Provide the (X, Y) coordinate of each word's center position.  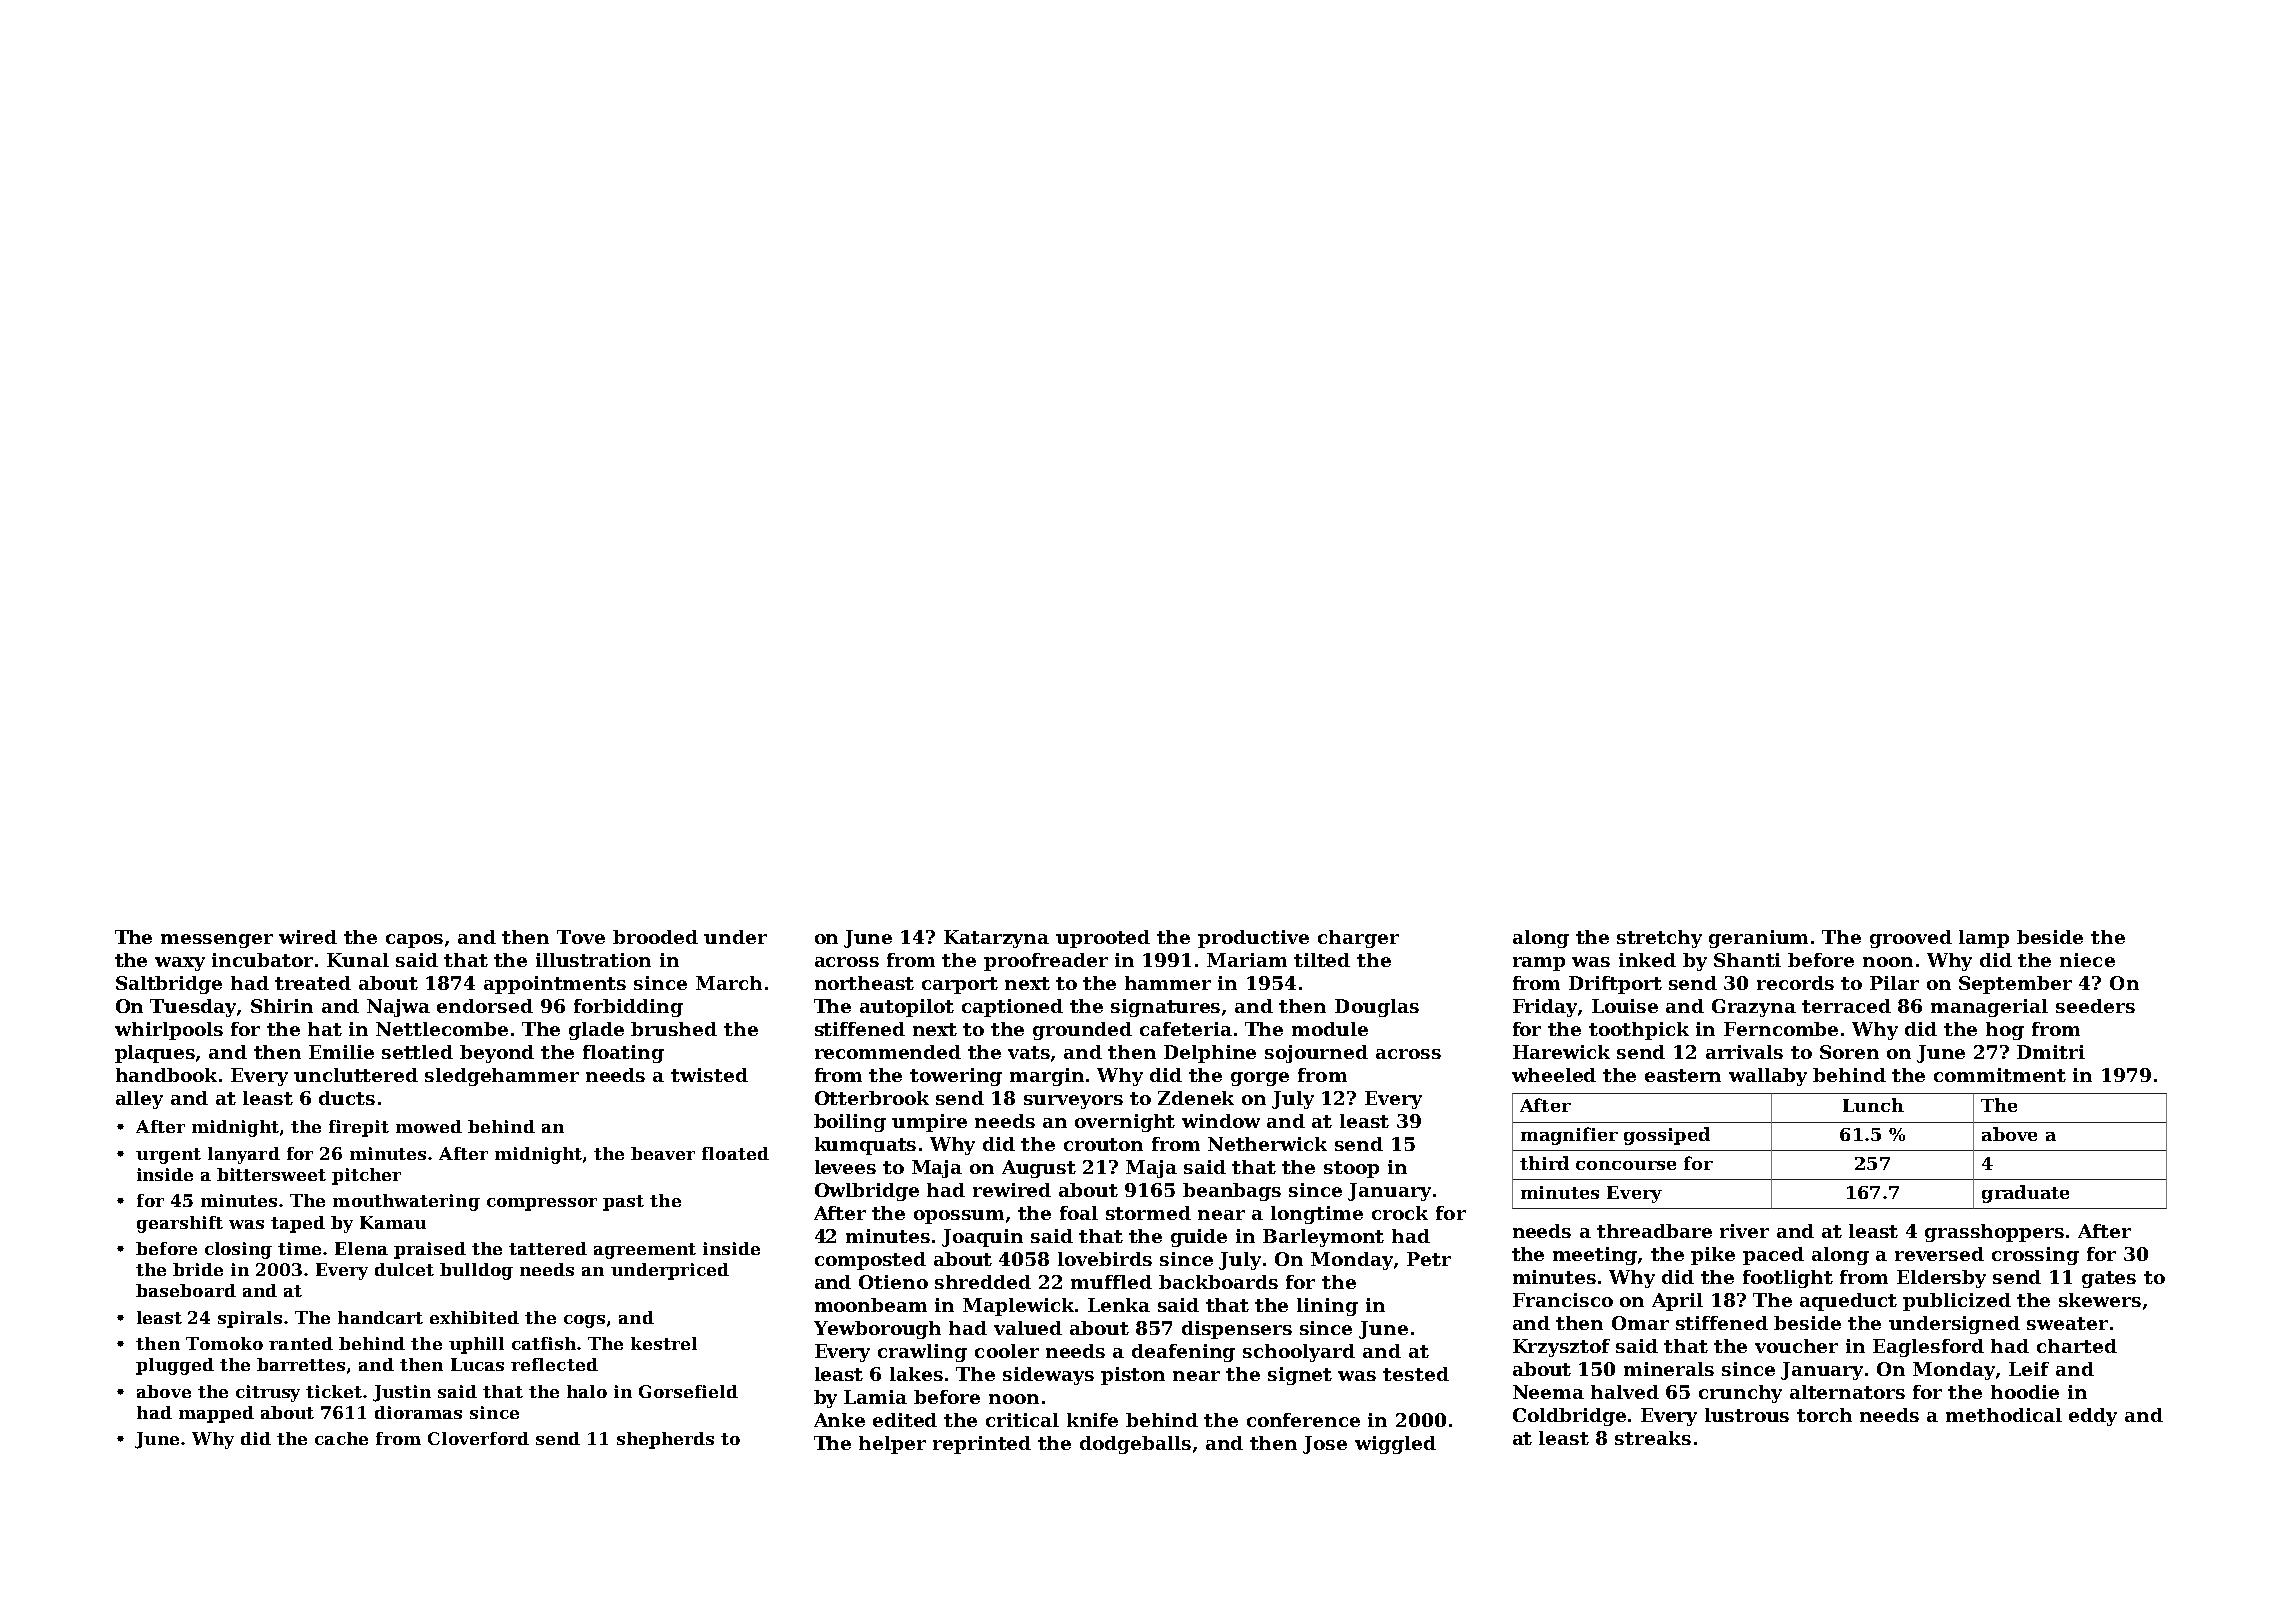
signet (1300, 1376)
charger (1358, 939)
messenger (217, 941)
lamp (1984, 939)
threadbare (1654, 1231)
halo (587, 1391)
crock (1400, 1213)
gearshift (180, 1224)
